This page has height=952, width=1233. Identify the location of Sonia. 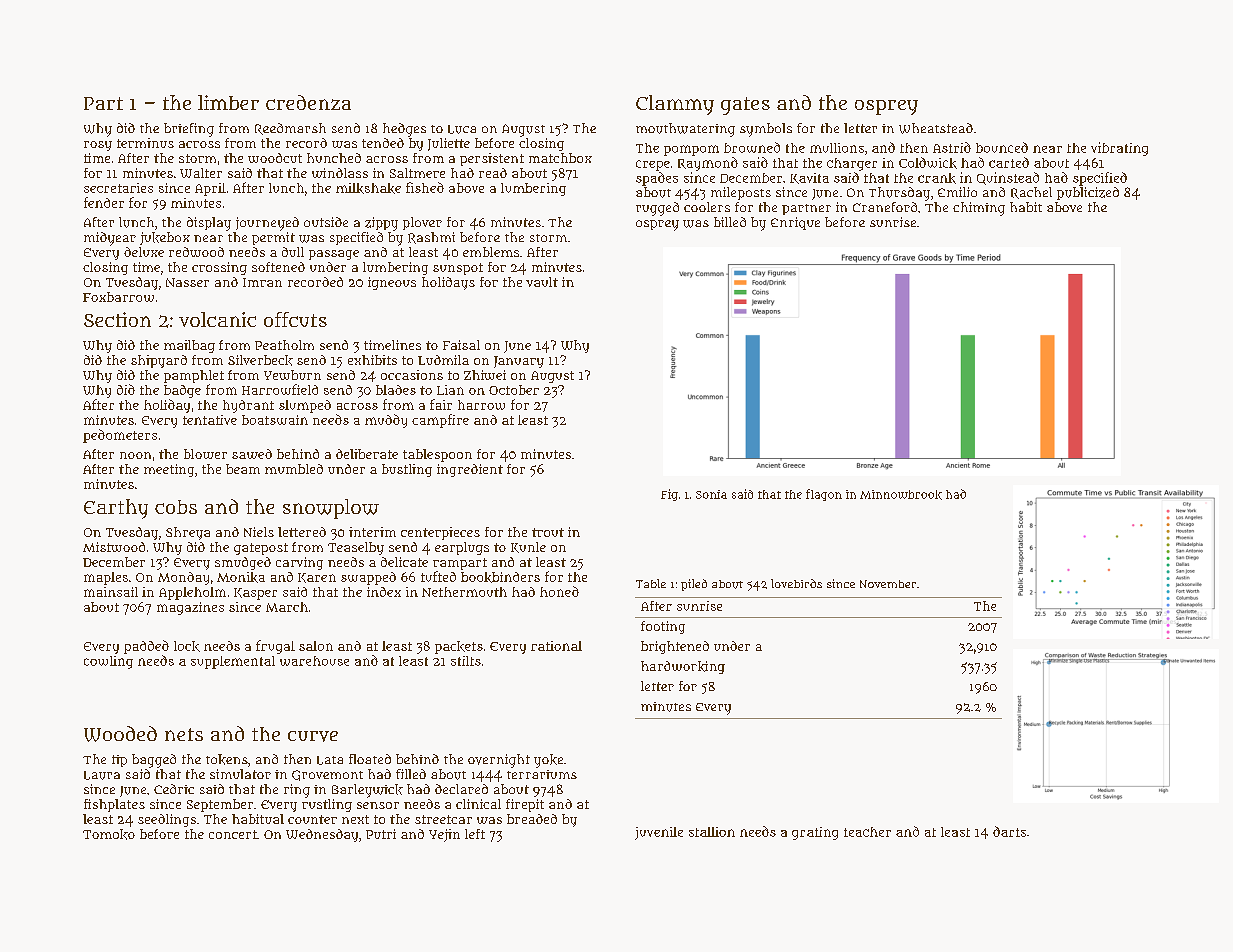
(711, 494).
